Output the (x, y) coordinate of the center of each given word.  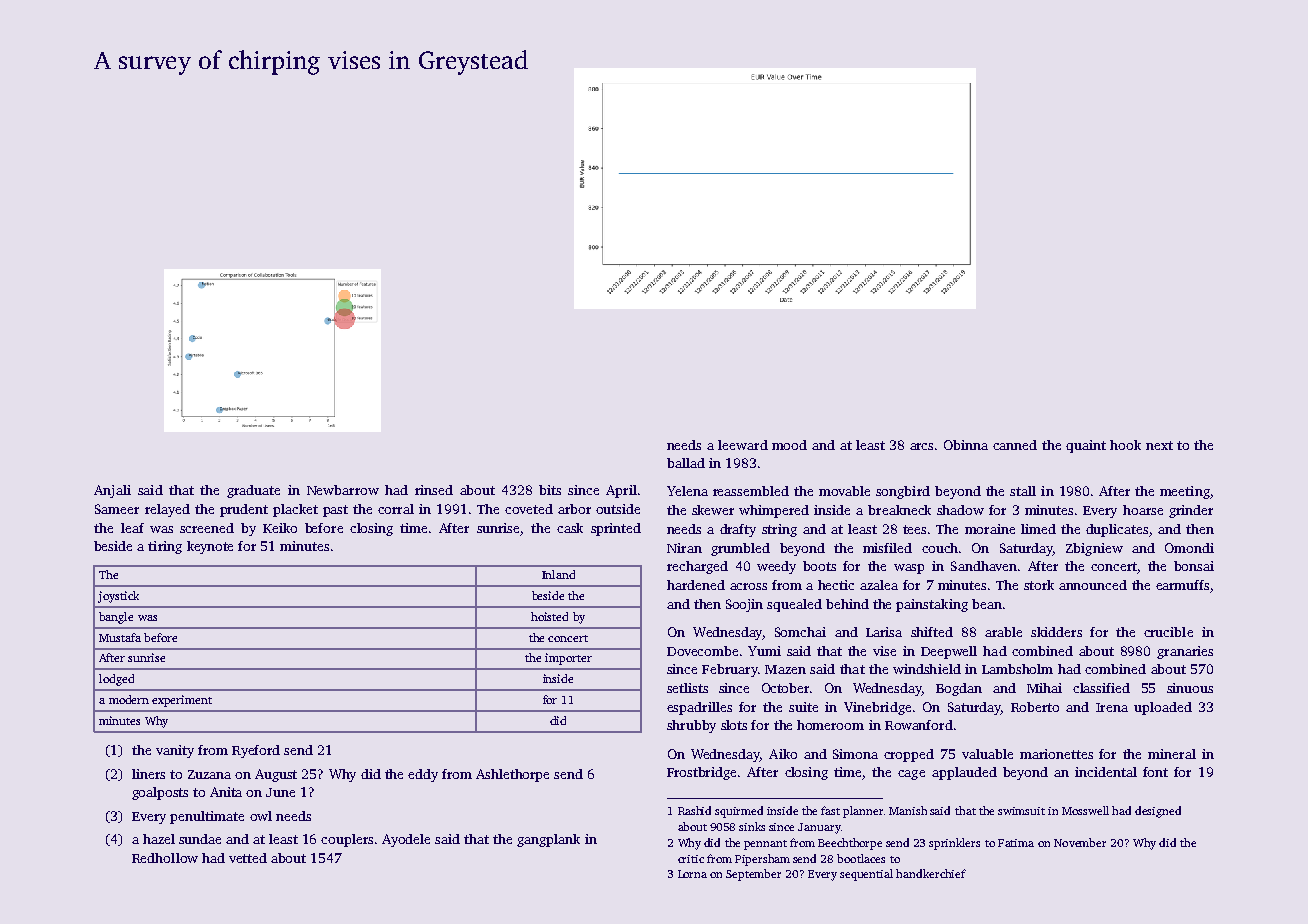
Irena (1112, 707)
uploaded (1163, 708)
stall (1023, 491)
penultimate (207, 817)
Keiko (280, 528)
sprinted (616, 529)
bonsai (1194, 566)
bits (550, 490)
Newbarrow (343, 490)
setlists (687, 688)
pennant (765, 845)
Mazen (785, 669)
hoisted (549, 616)
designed (1158, 812)
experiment (182, 701)
